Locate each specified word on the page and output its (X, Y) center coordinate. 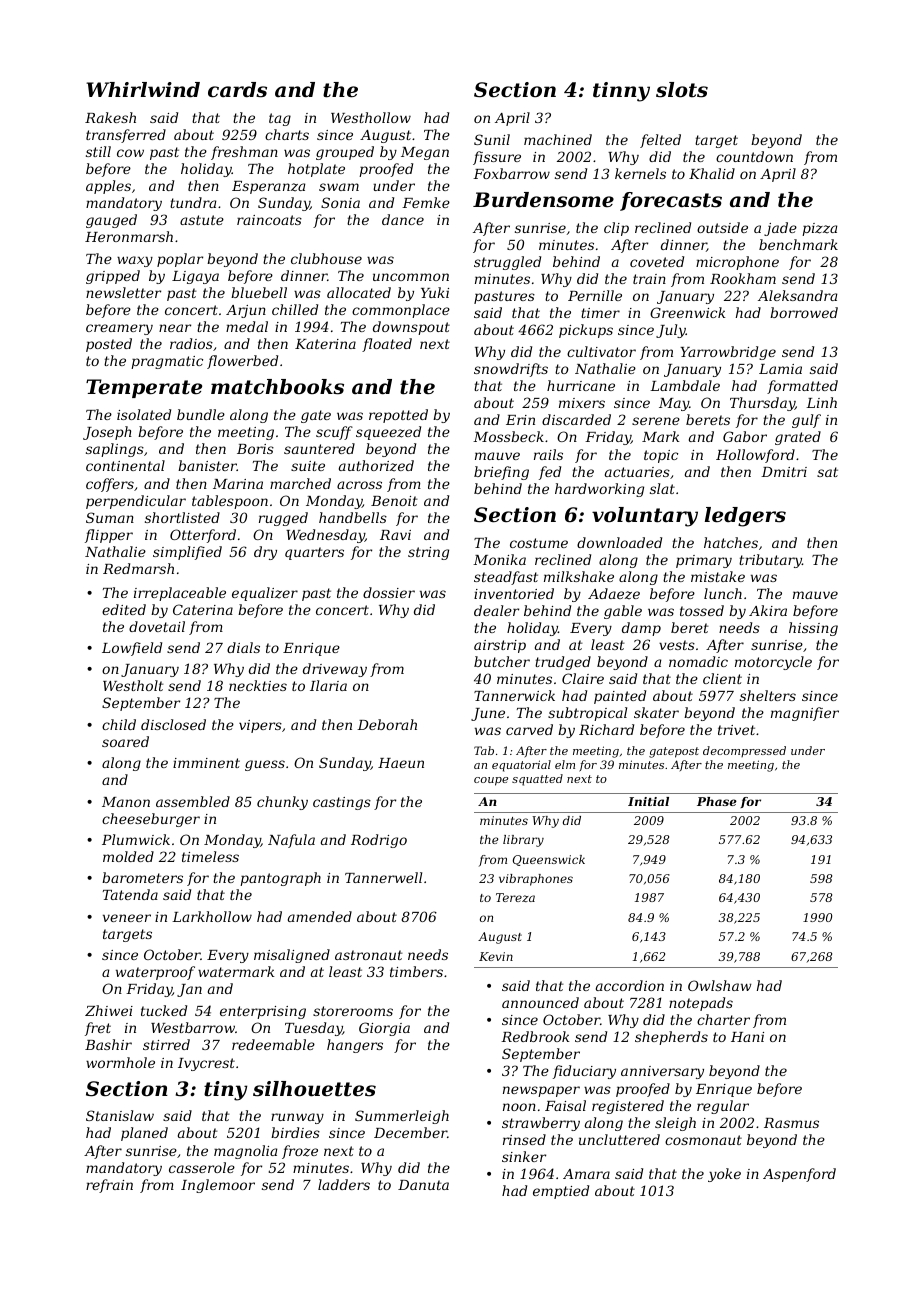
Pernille (595, 295)
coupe (491, 781)
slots (682, 90)
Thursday (762, 404)
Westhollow (371, 117)
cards (237, 90)
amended (320, 916)
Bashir (108, 1044)
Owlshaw (720, 985)
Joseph (107, 433)
